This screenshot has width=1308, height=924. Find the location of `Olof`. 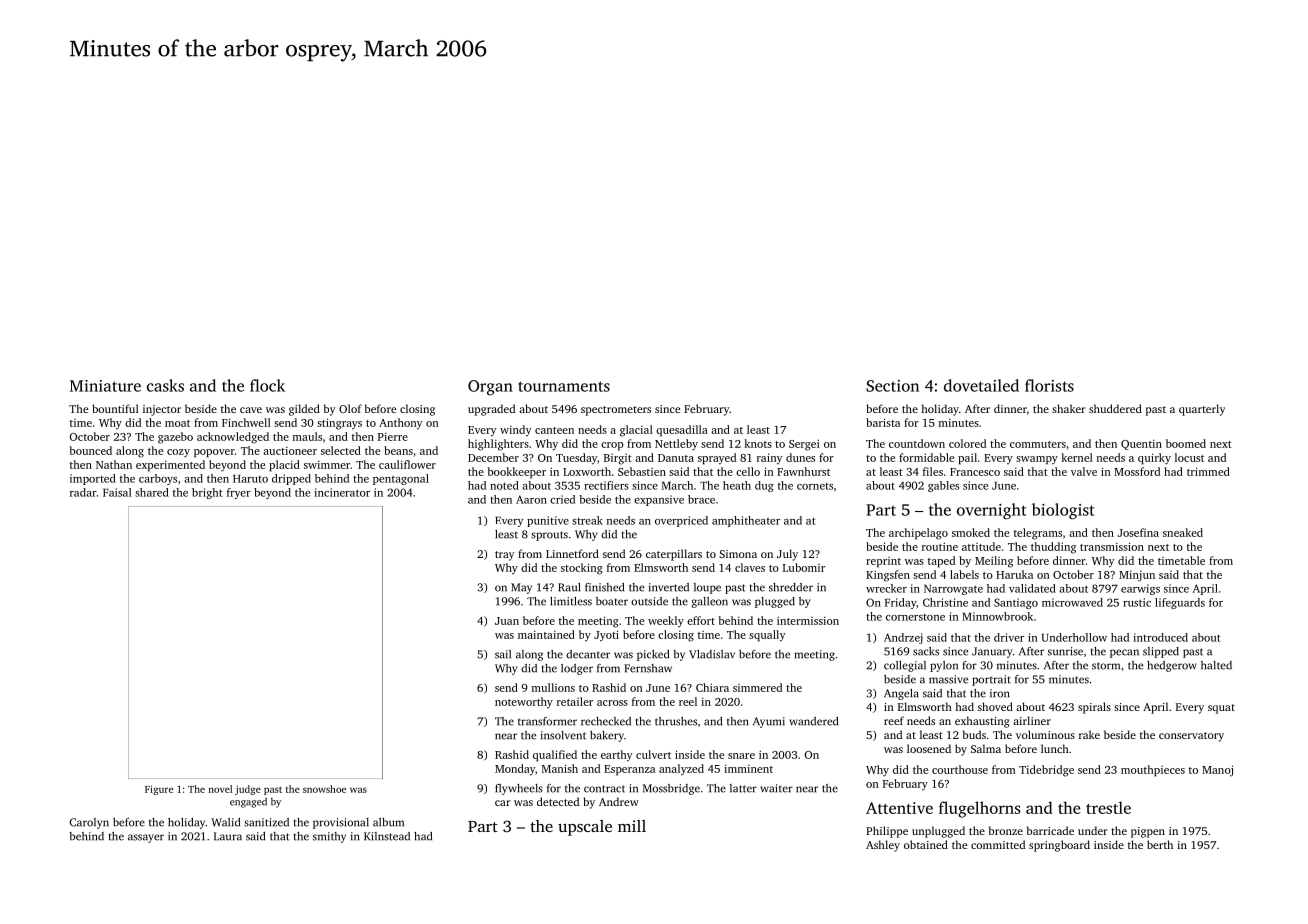

Olof is located at coordinates (350, 408).
